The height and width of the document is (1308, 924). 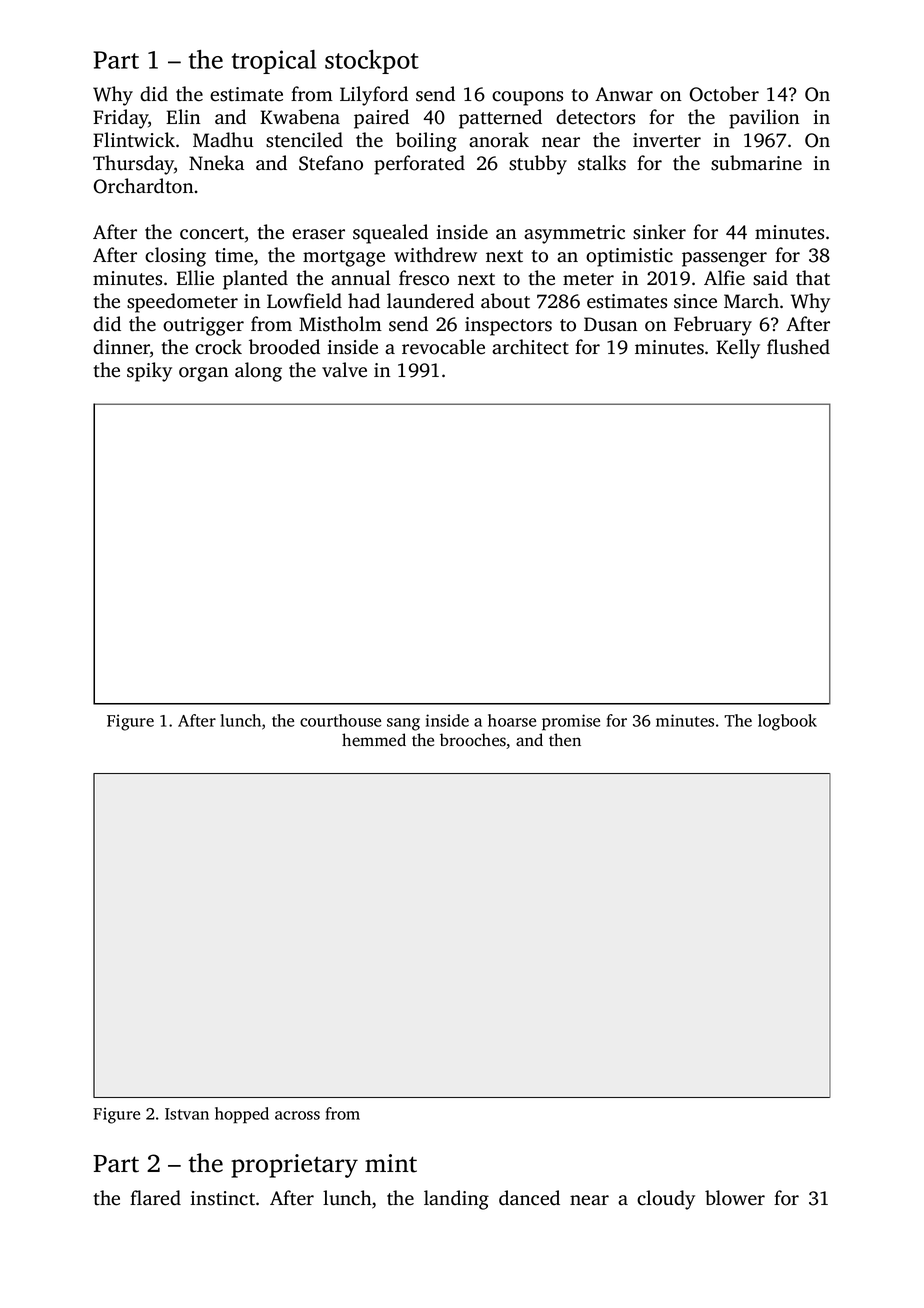 I want to click on brooches, so click(x=473, y=740).
